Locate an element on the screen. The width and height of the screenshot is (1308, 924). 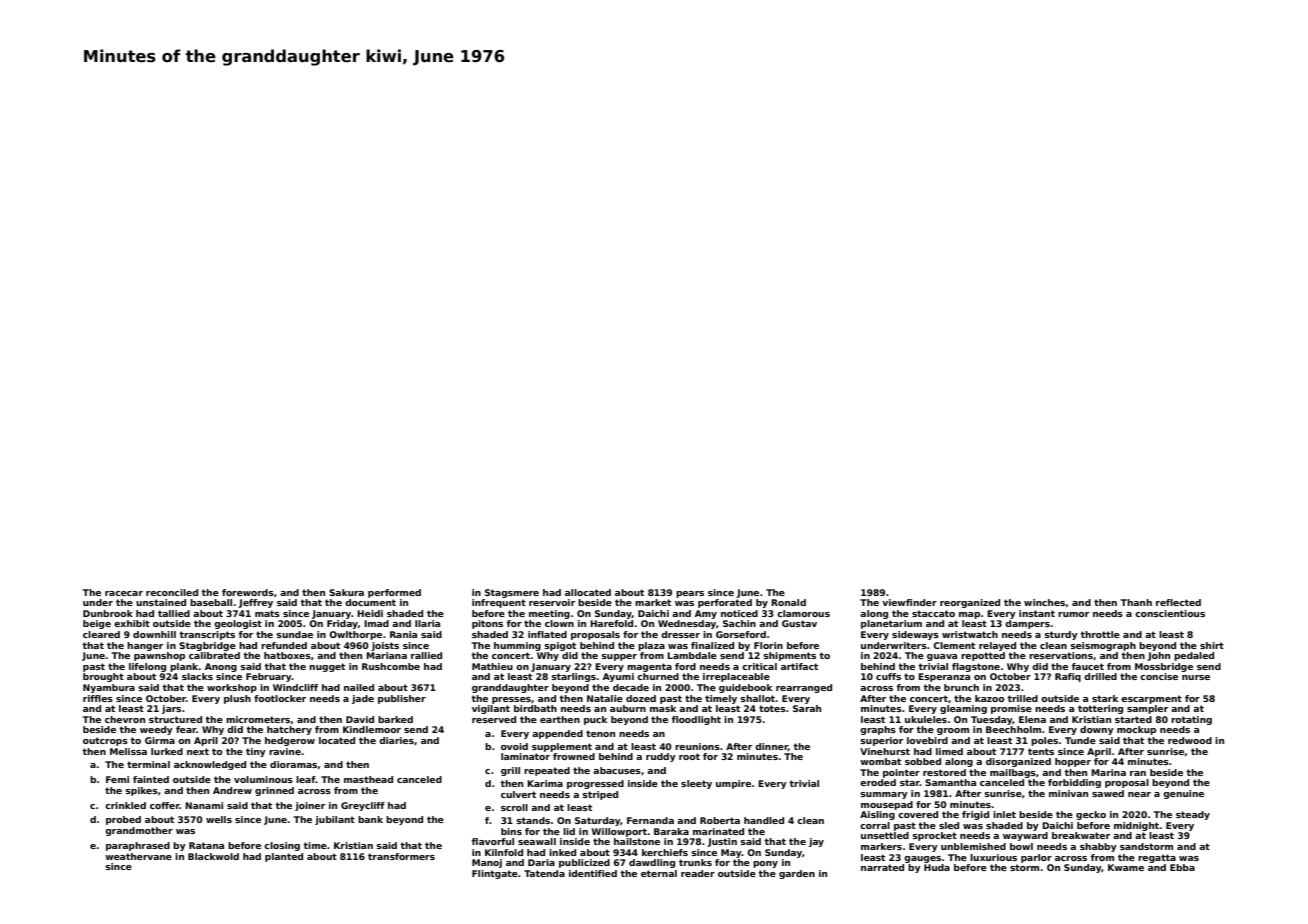
instant is located at coordinates (1037, 613).
